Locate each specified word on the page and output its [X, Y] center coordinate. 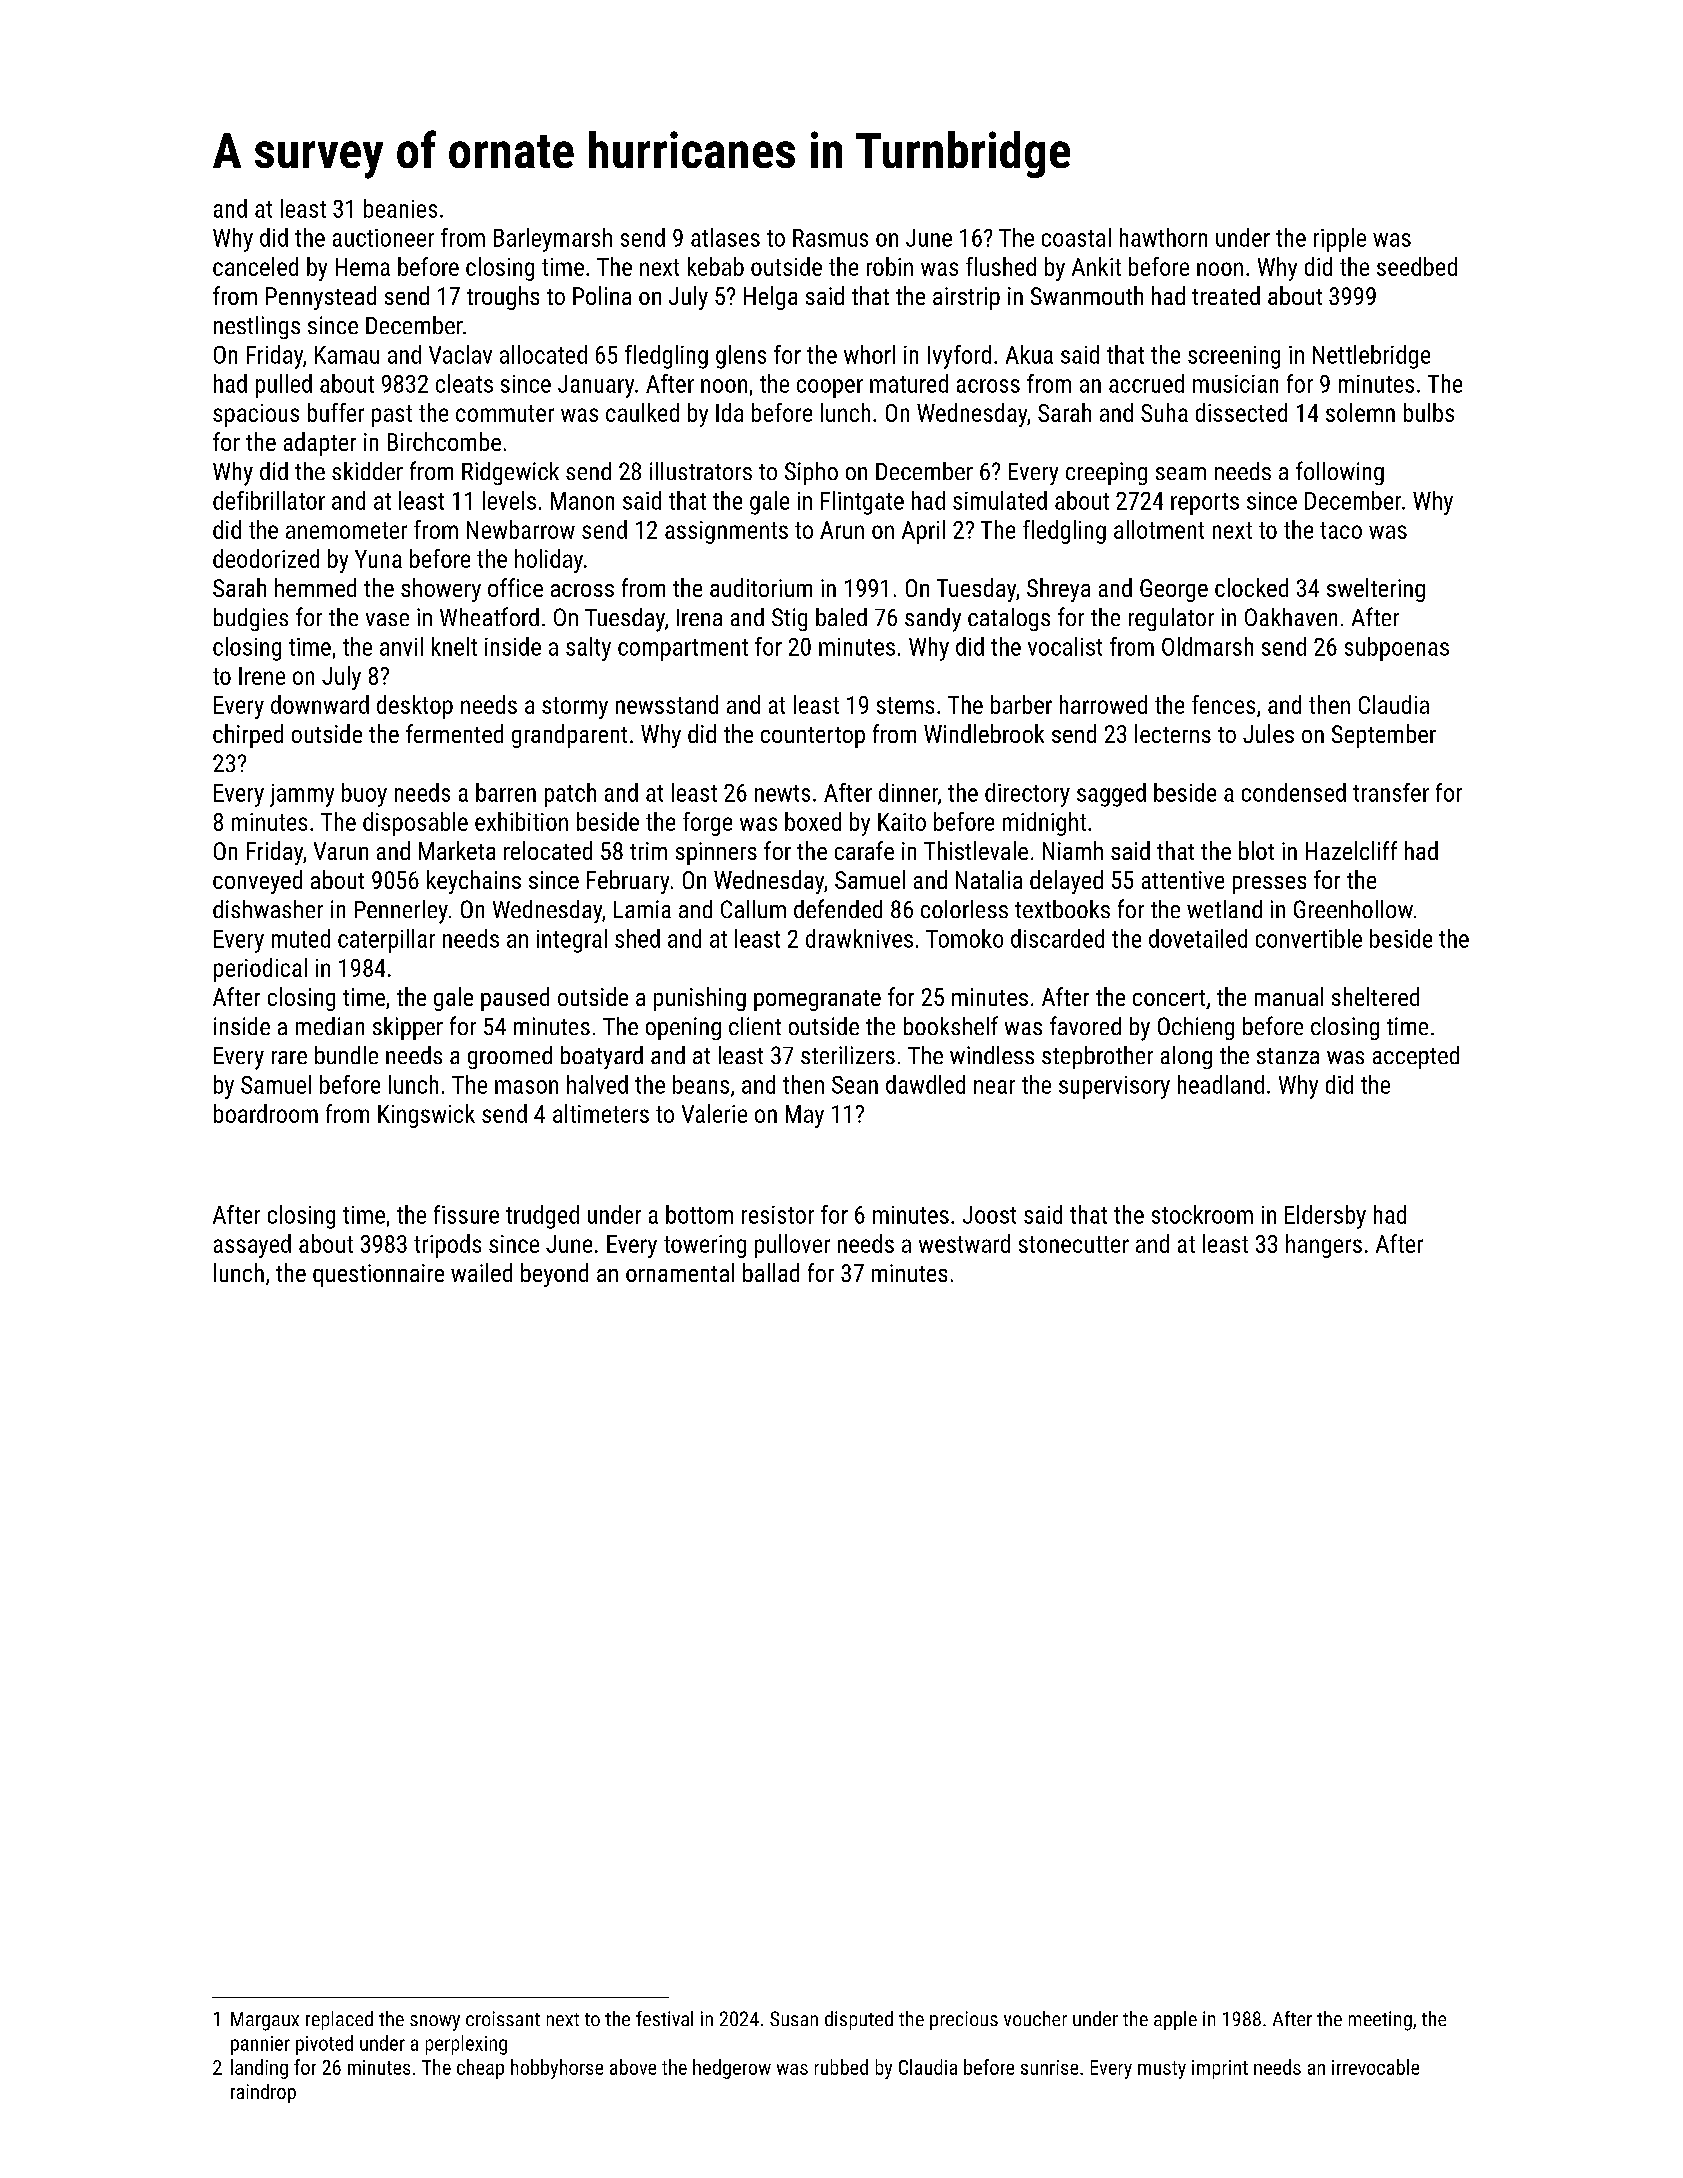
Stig [789, 619]
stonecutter [1074, 1244]
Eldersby [1325, 1217]
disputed [859, 2020]
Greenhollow [1353, 909]
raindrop [263, 2093]
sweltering [1376, 590]
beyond [554, 1275]
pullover [792, 1246]
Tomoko [964, 938]
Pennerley [401, 912]
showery [441, 590]
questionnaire [378, 1275]
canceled [255, 266]
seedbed [1417, 266]
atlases [725, 237]
